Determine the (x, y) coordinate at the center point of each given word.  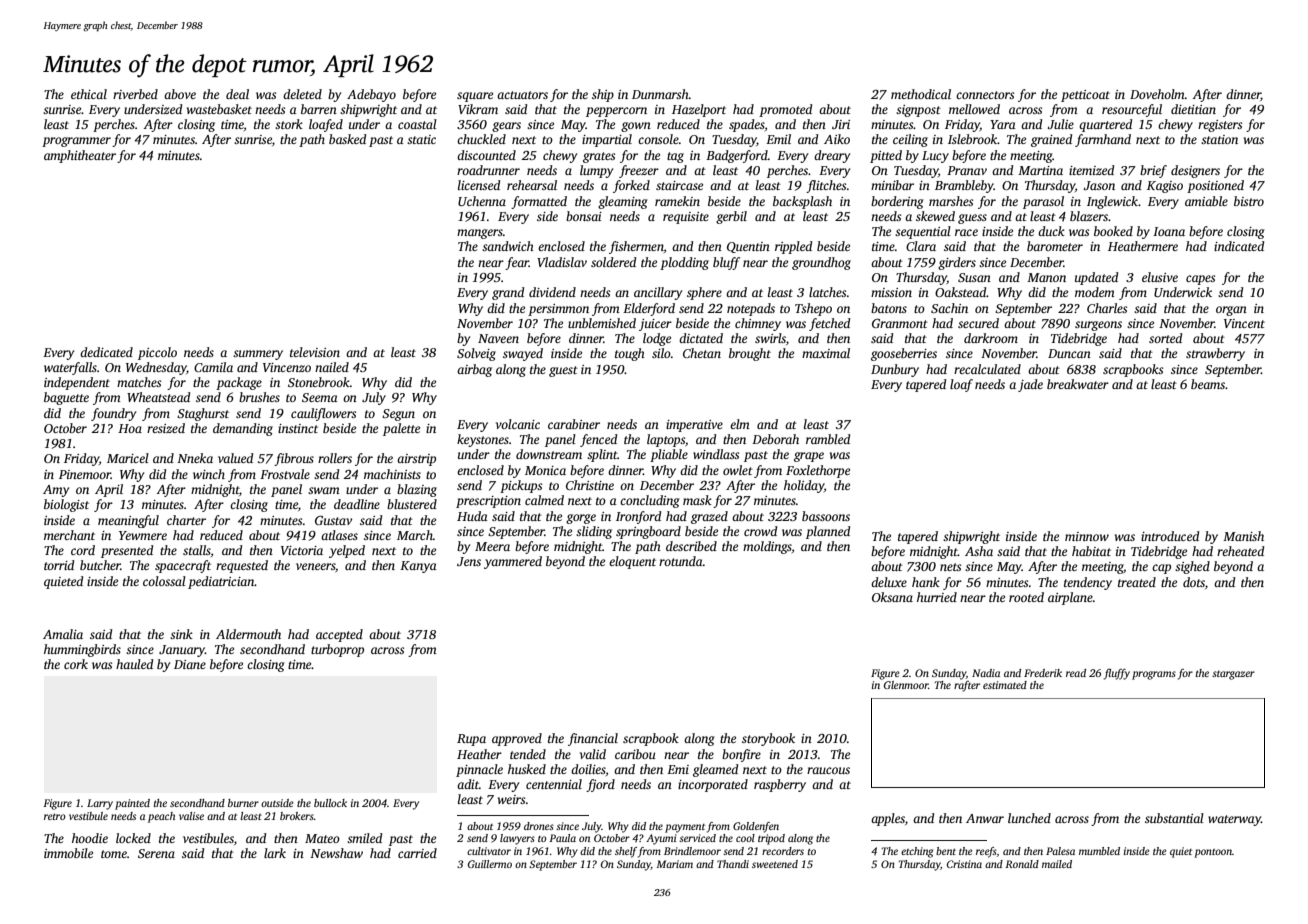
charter (186, 520)
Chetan (702, 353)
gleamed (715, 770)
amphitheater (80, 156)
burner (243, 803)
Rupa (471, 740)
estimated (1005, 685)
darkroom (991, 338)
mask (697, 500)
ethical (89, 94)
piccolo (157, 353)
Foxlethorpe (818, 471)
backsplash (802, 202)
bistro (1249, 201)
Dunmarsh (660, 94)
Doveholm (1157, 94)
